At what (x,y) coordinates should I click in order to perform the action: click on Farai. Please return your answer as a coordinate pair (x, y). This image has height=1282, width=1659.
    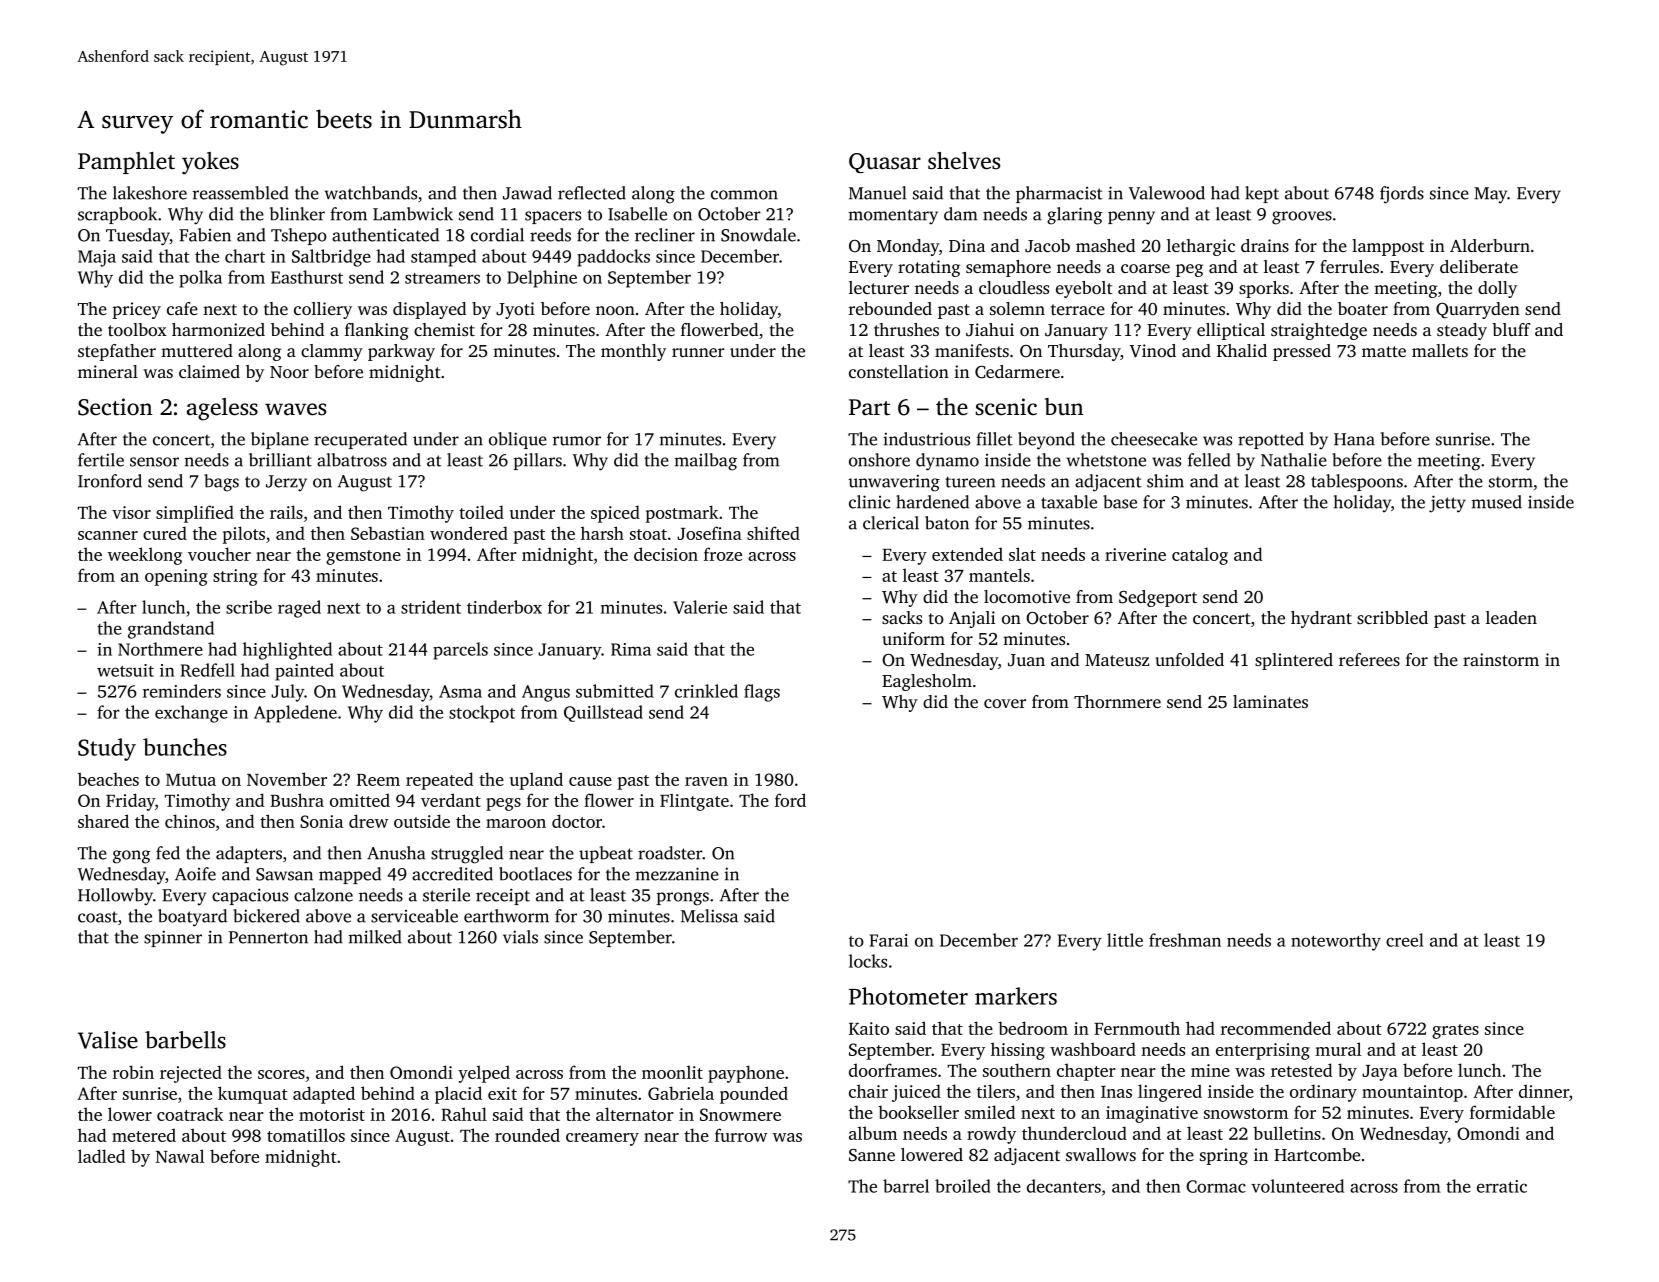
    Looking at the image, I should click on (888, 940).
